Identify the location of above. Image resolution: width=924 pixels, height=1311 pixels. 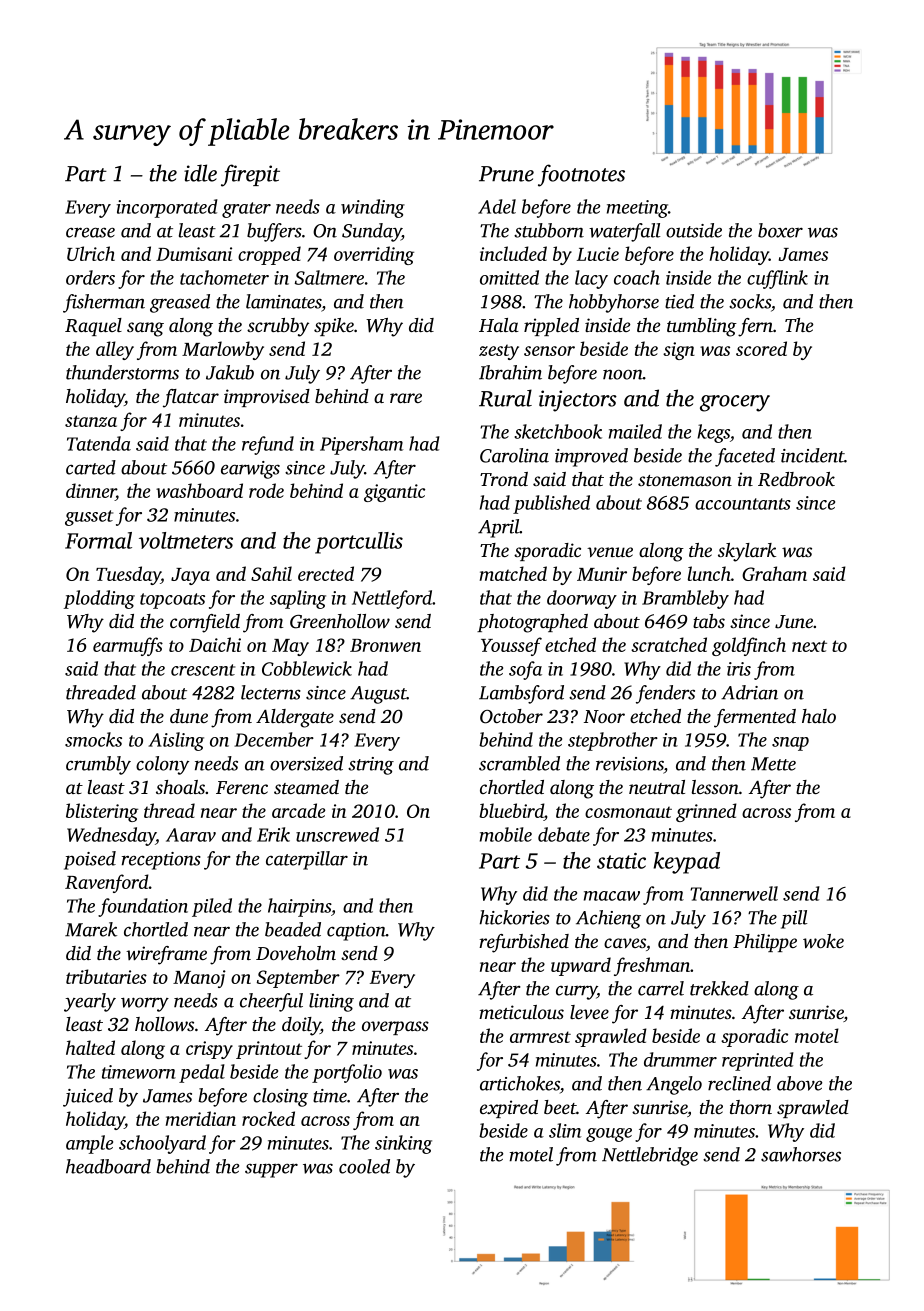
(799, 1083).
